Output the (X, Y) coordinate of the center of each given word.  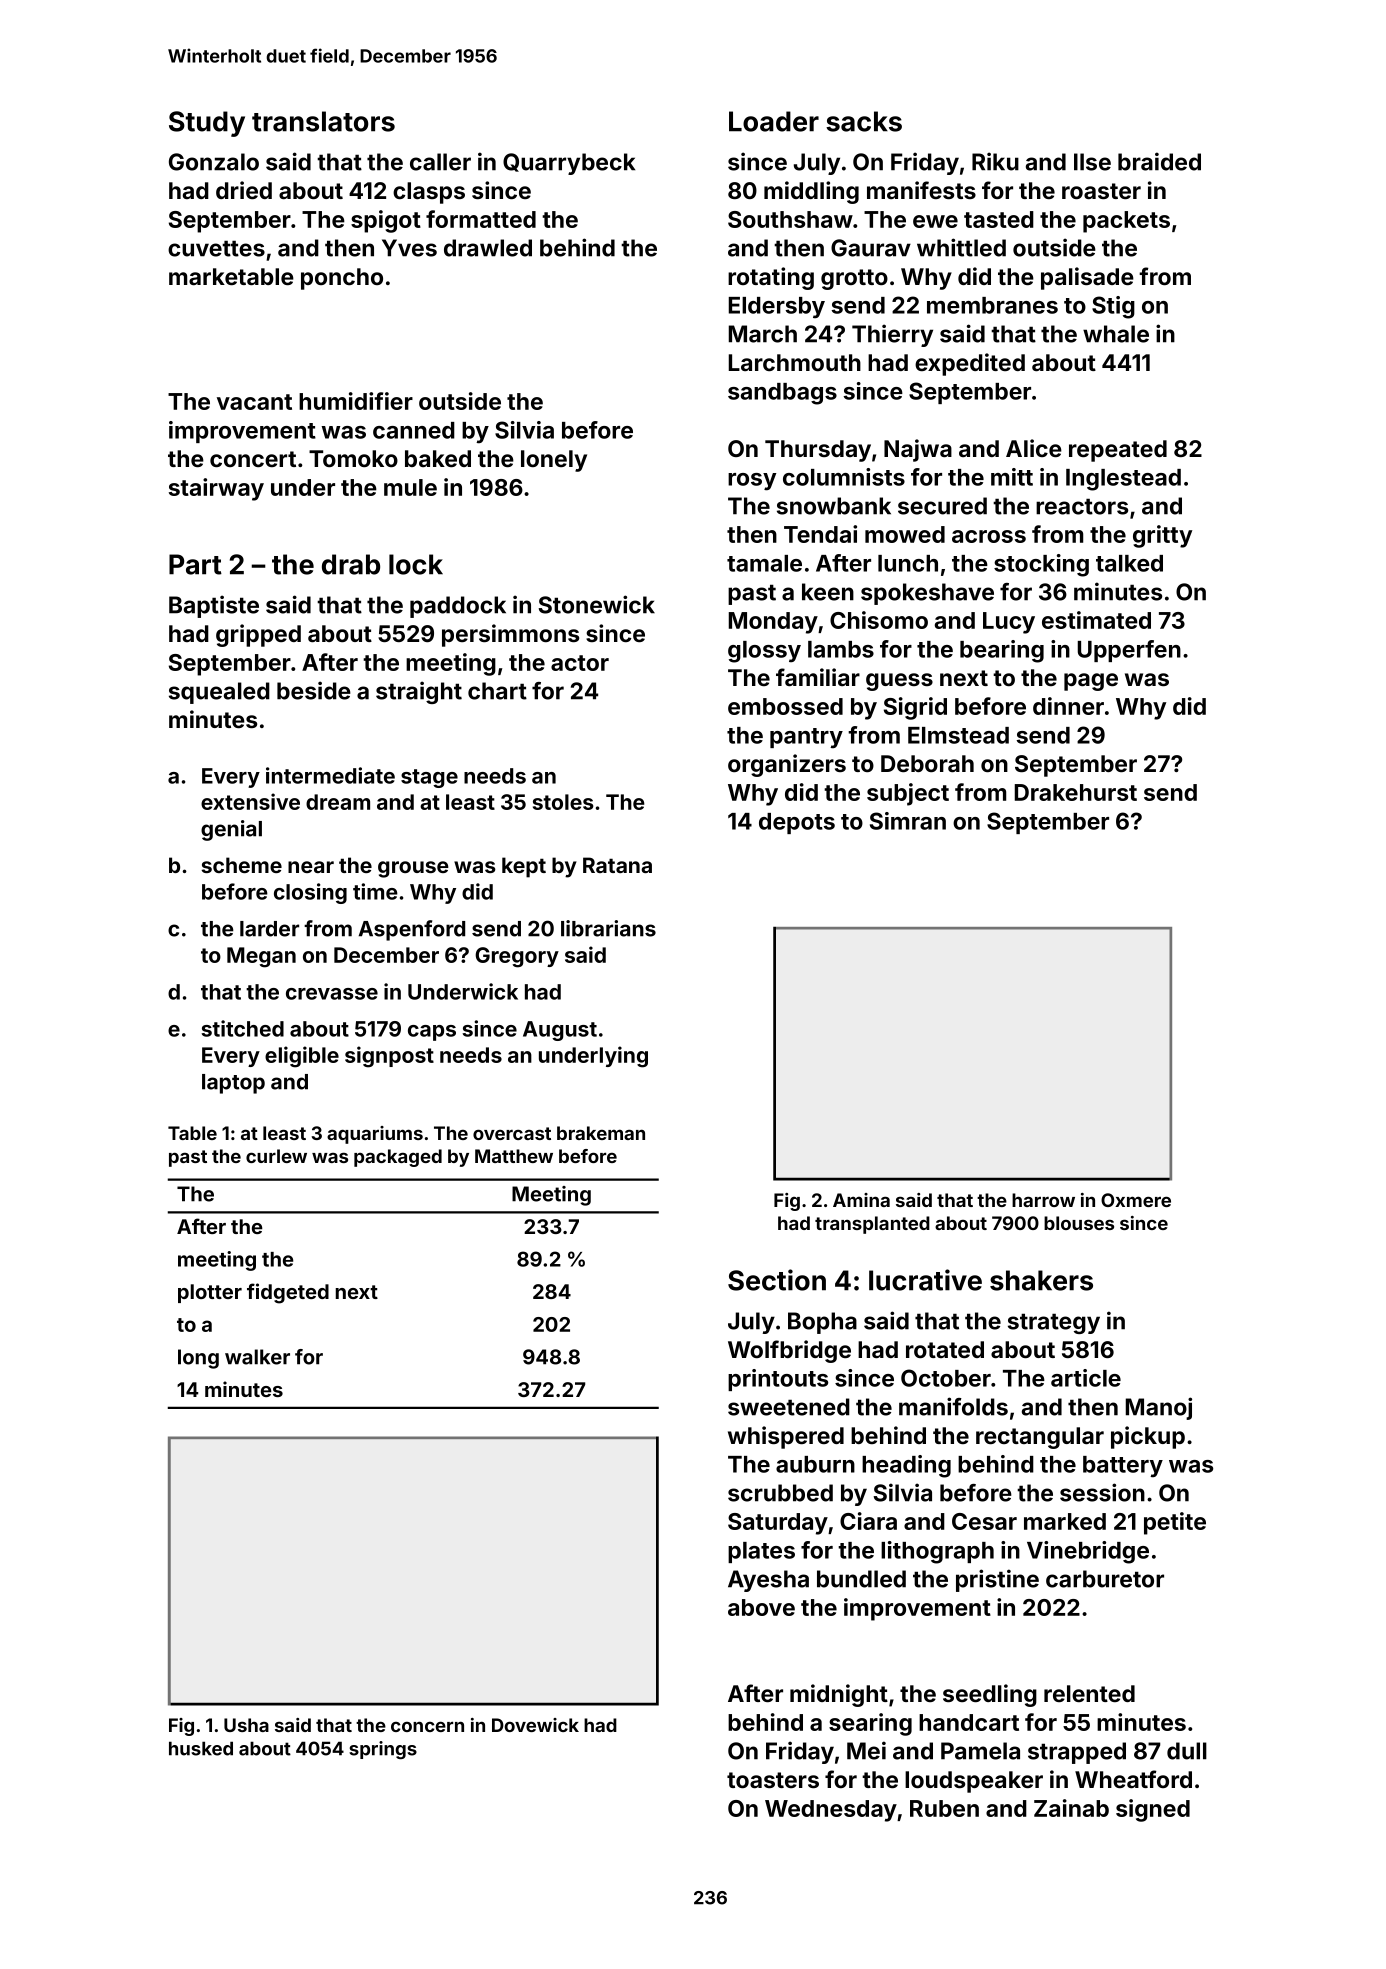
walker (257, 1357)
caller (440, 162)
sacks (864, 121)
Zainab (1071, 1808)
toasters (773, 1780)
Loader (774, 121)
